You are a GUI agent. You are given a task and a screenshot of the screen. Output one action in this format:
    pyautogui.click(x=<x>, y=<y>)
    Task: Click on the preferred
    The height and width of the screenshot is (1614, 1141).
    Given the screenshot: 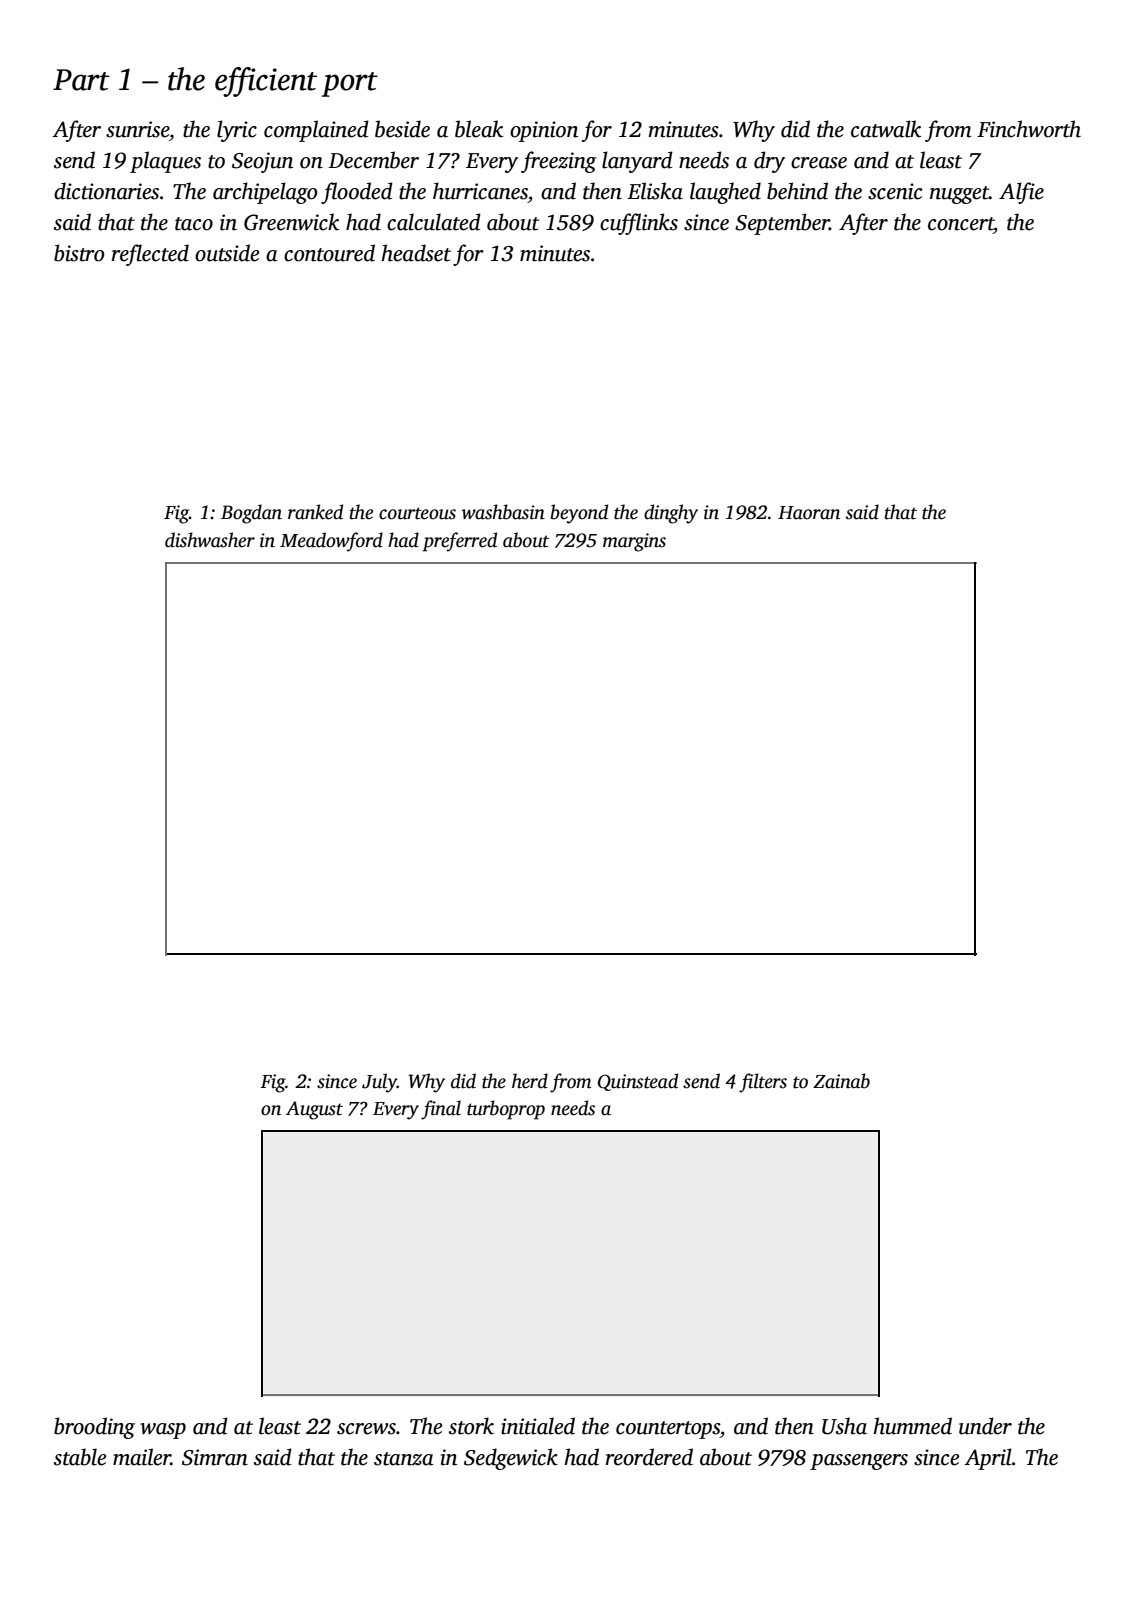 What is the action you would take?
    pyautogui.click(x=459, y=542)
